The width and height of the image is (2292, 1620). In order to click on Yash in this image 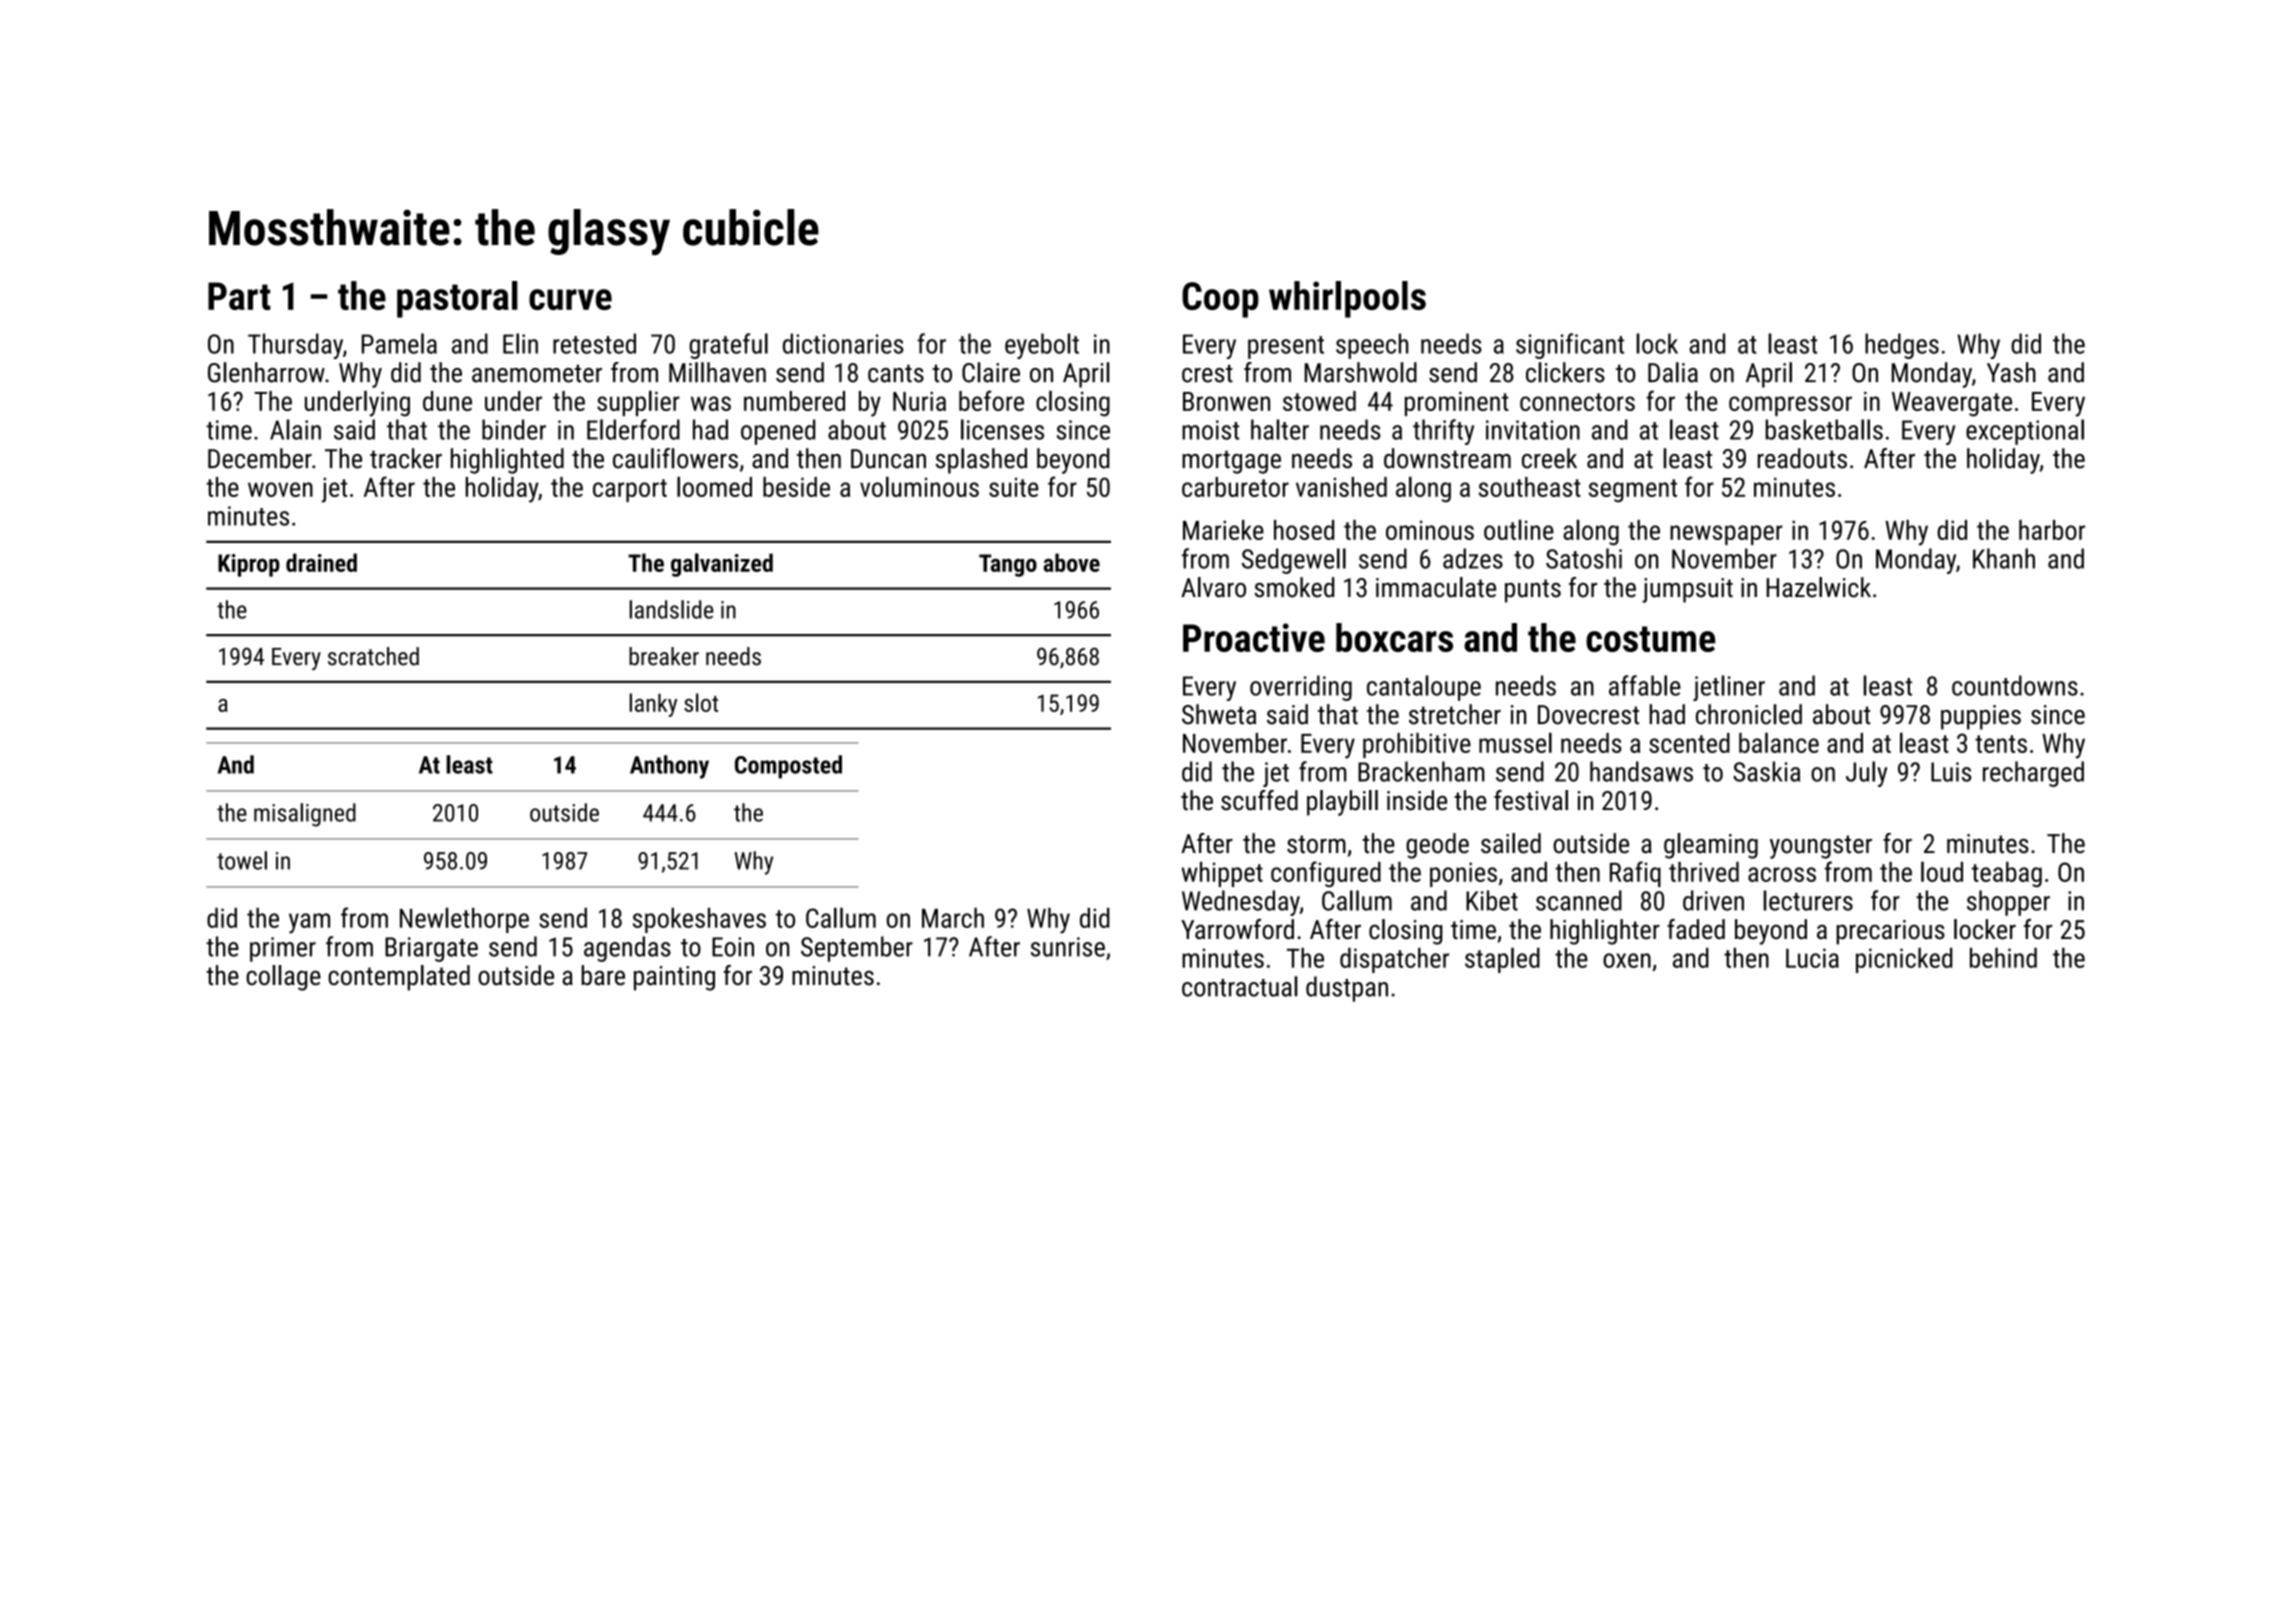, I will do `click(2011, 372)`.
